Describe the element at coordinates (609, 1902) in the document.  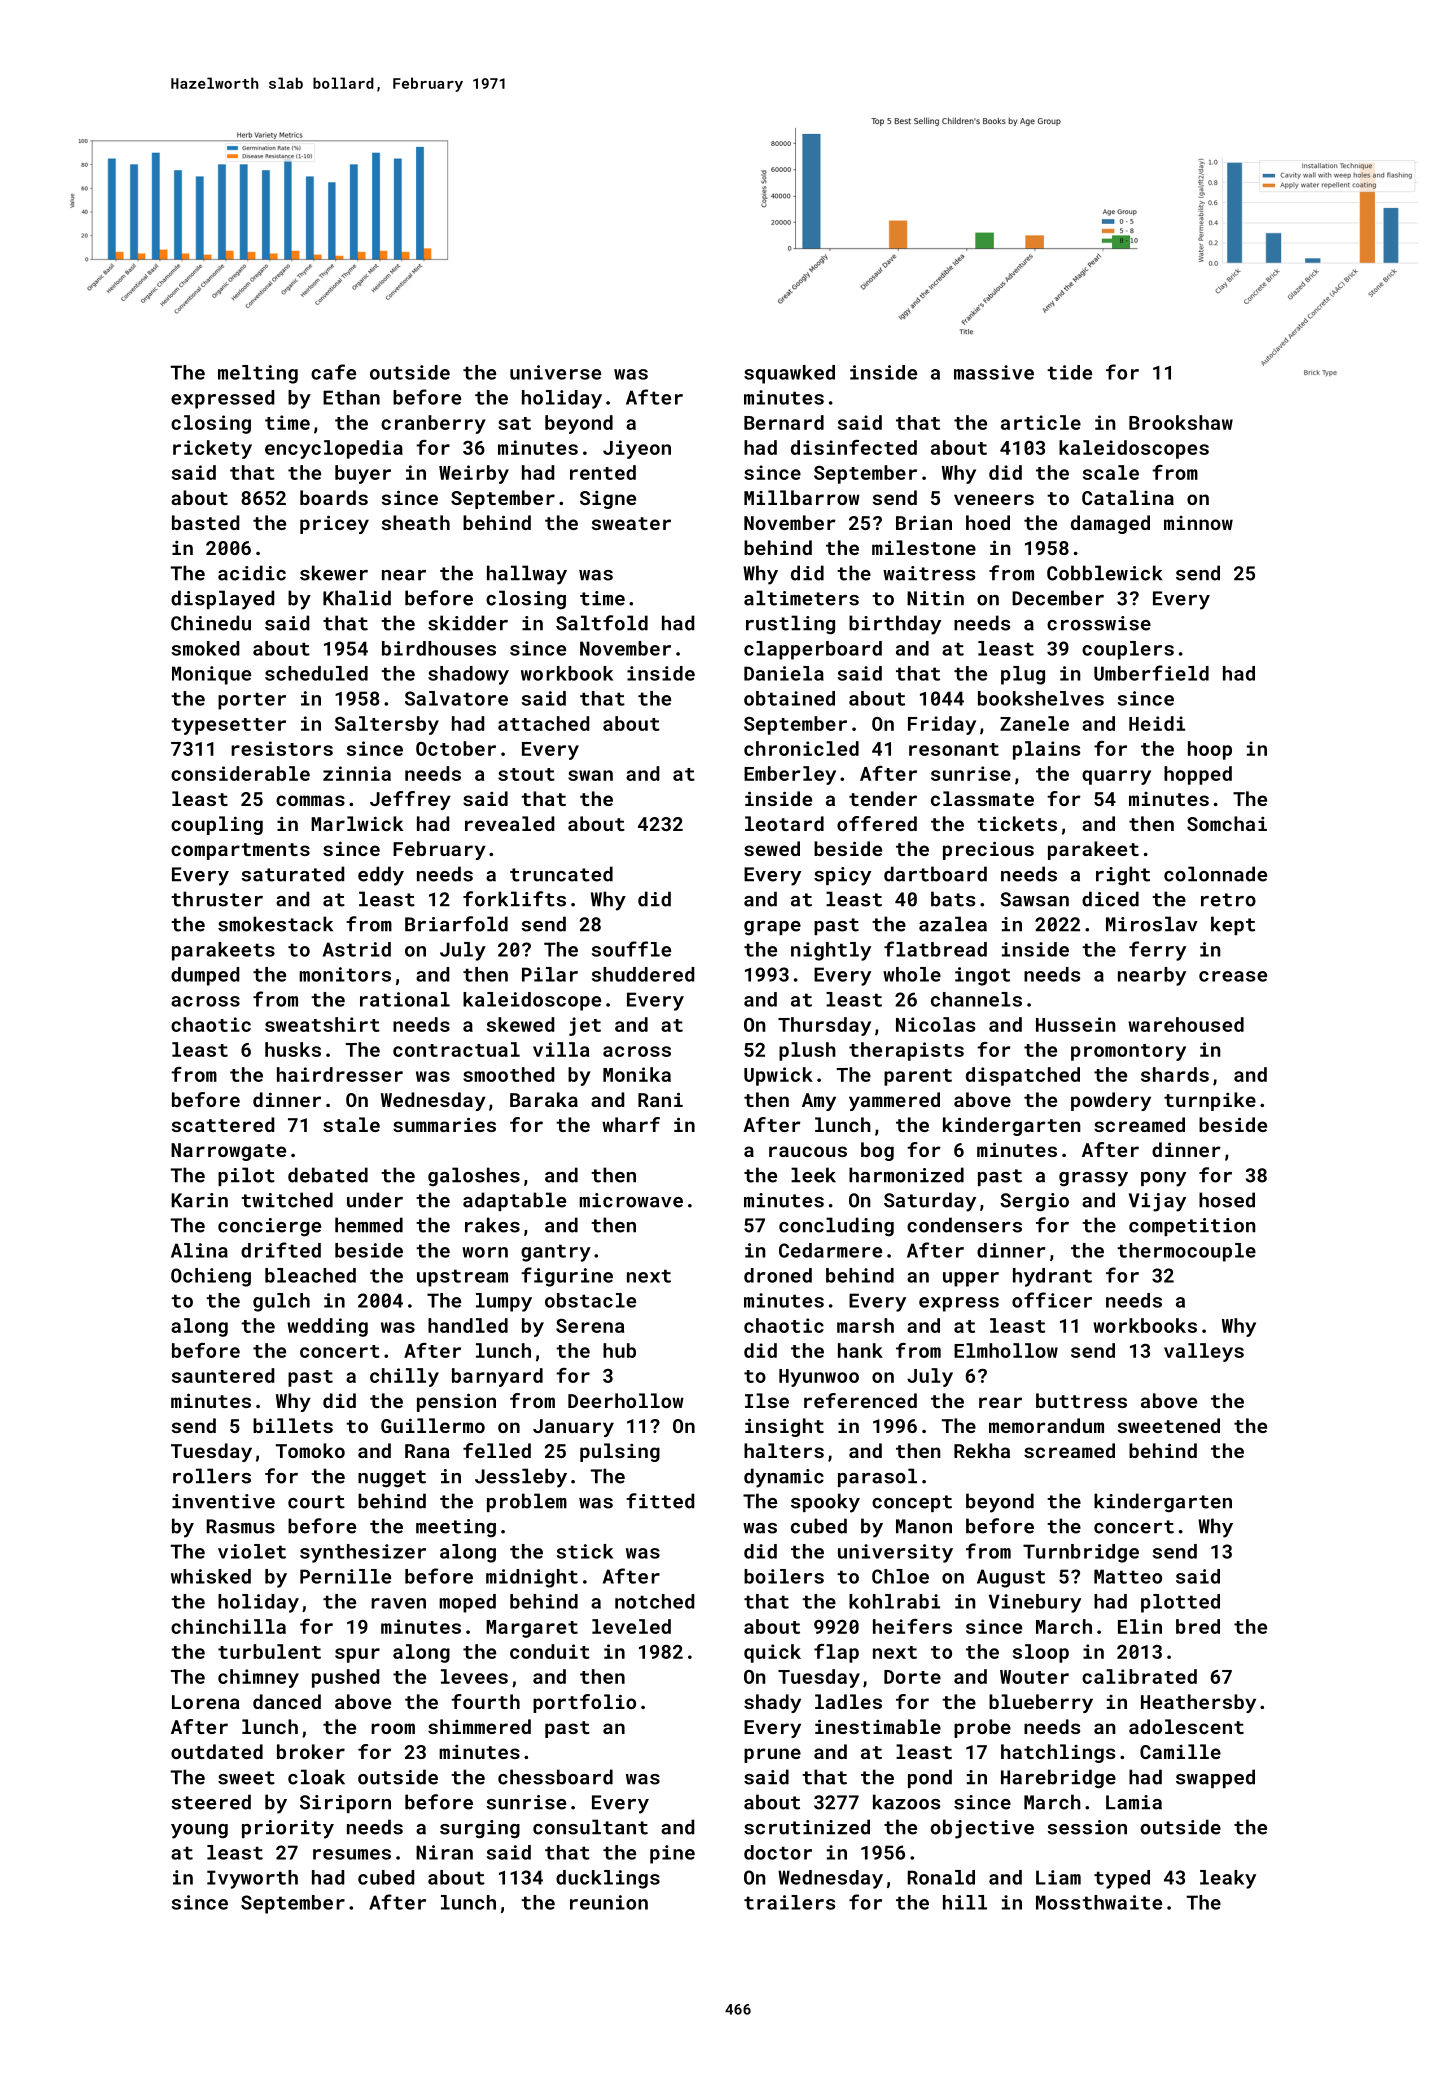
I see `reunion` at that location.
